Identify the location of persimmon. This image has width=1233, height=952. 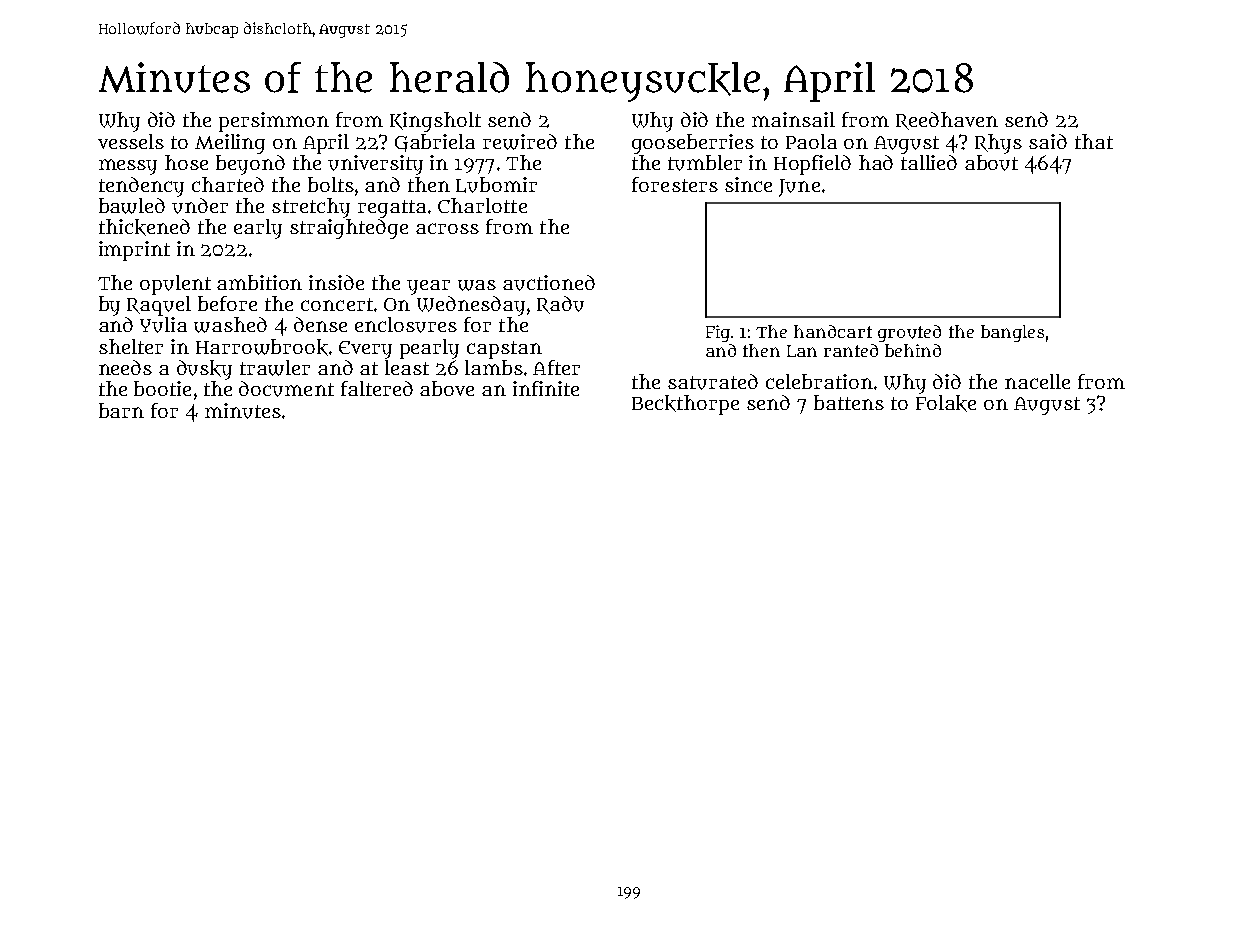
(274, 122).
